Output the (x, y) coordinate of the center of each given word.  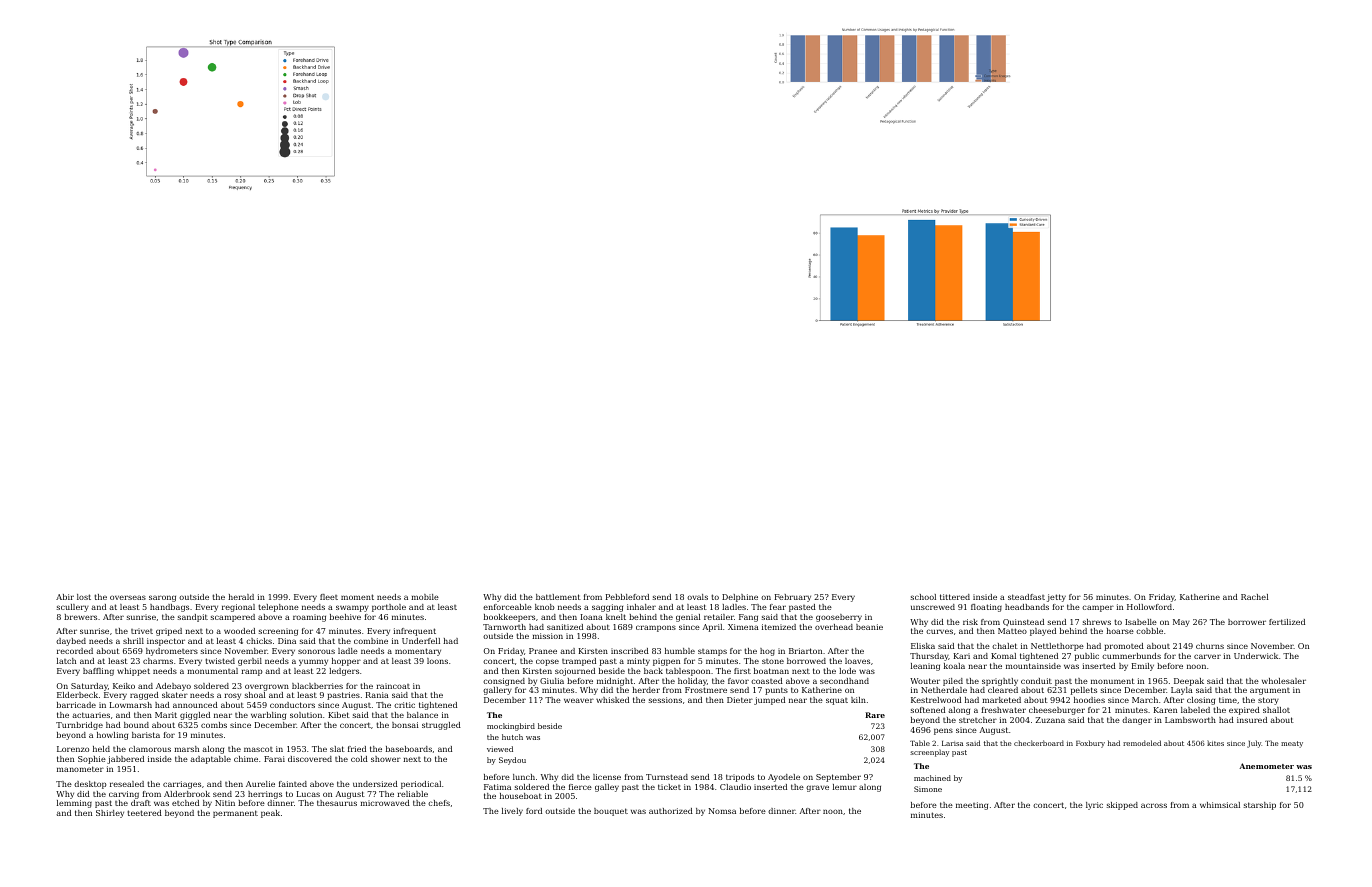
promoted (1124, 647)
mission (547, 636)
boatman (771, 671)
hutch (512, 737)
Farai (274, 759)
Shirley (110, 814)
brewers (80, 617)
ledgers (344, 672)
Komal (1003, 656)
